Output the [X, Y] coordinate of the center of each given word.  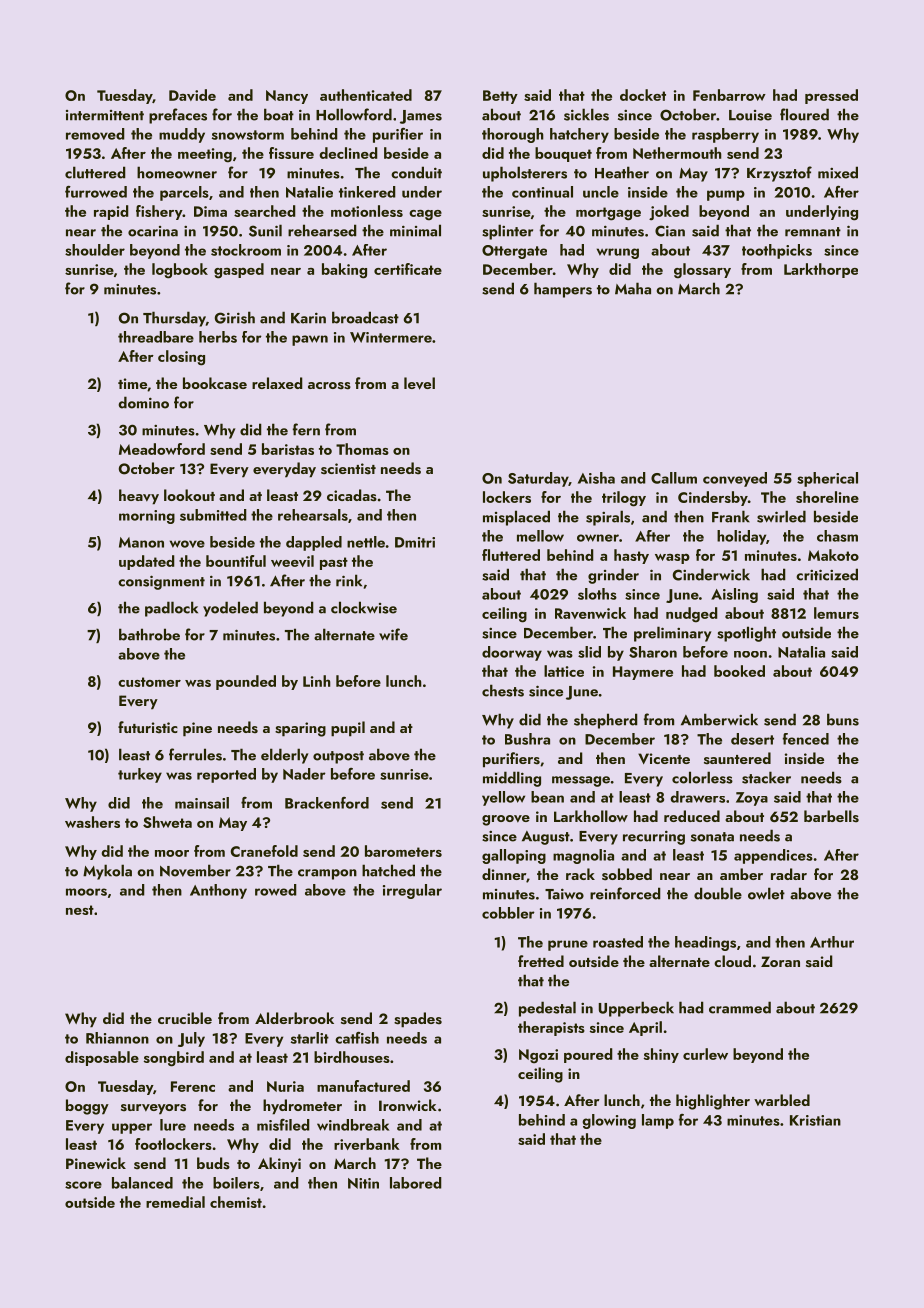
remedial [175, 1202]
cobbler [508, 913]
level [419, 383]
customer [149, 682]
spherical [827, 479]
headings [705, 943]
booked [739, 671]
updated [147, 562]
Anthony [218, 891]
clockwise [364, 607]
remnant [813, 232]
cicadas [352, 495]
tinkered [367, 192]
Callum [674, 478]
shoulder [95, 250]
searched [265, 211]
